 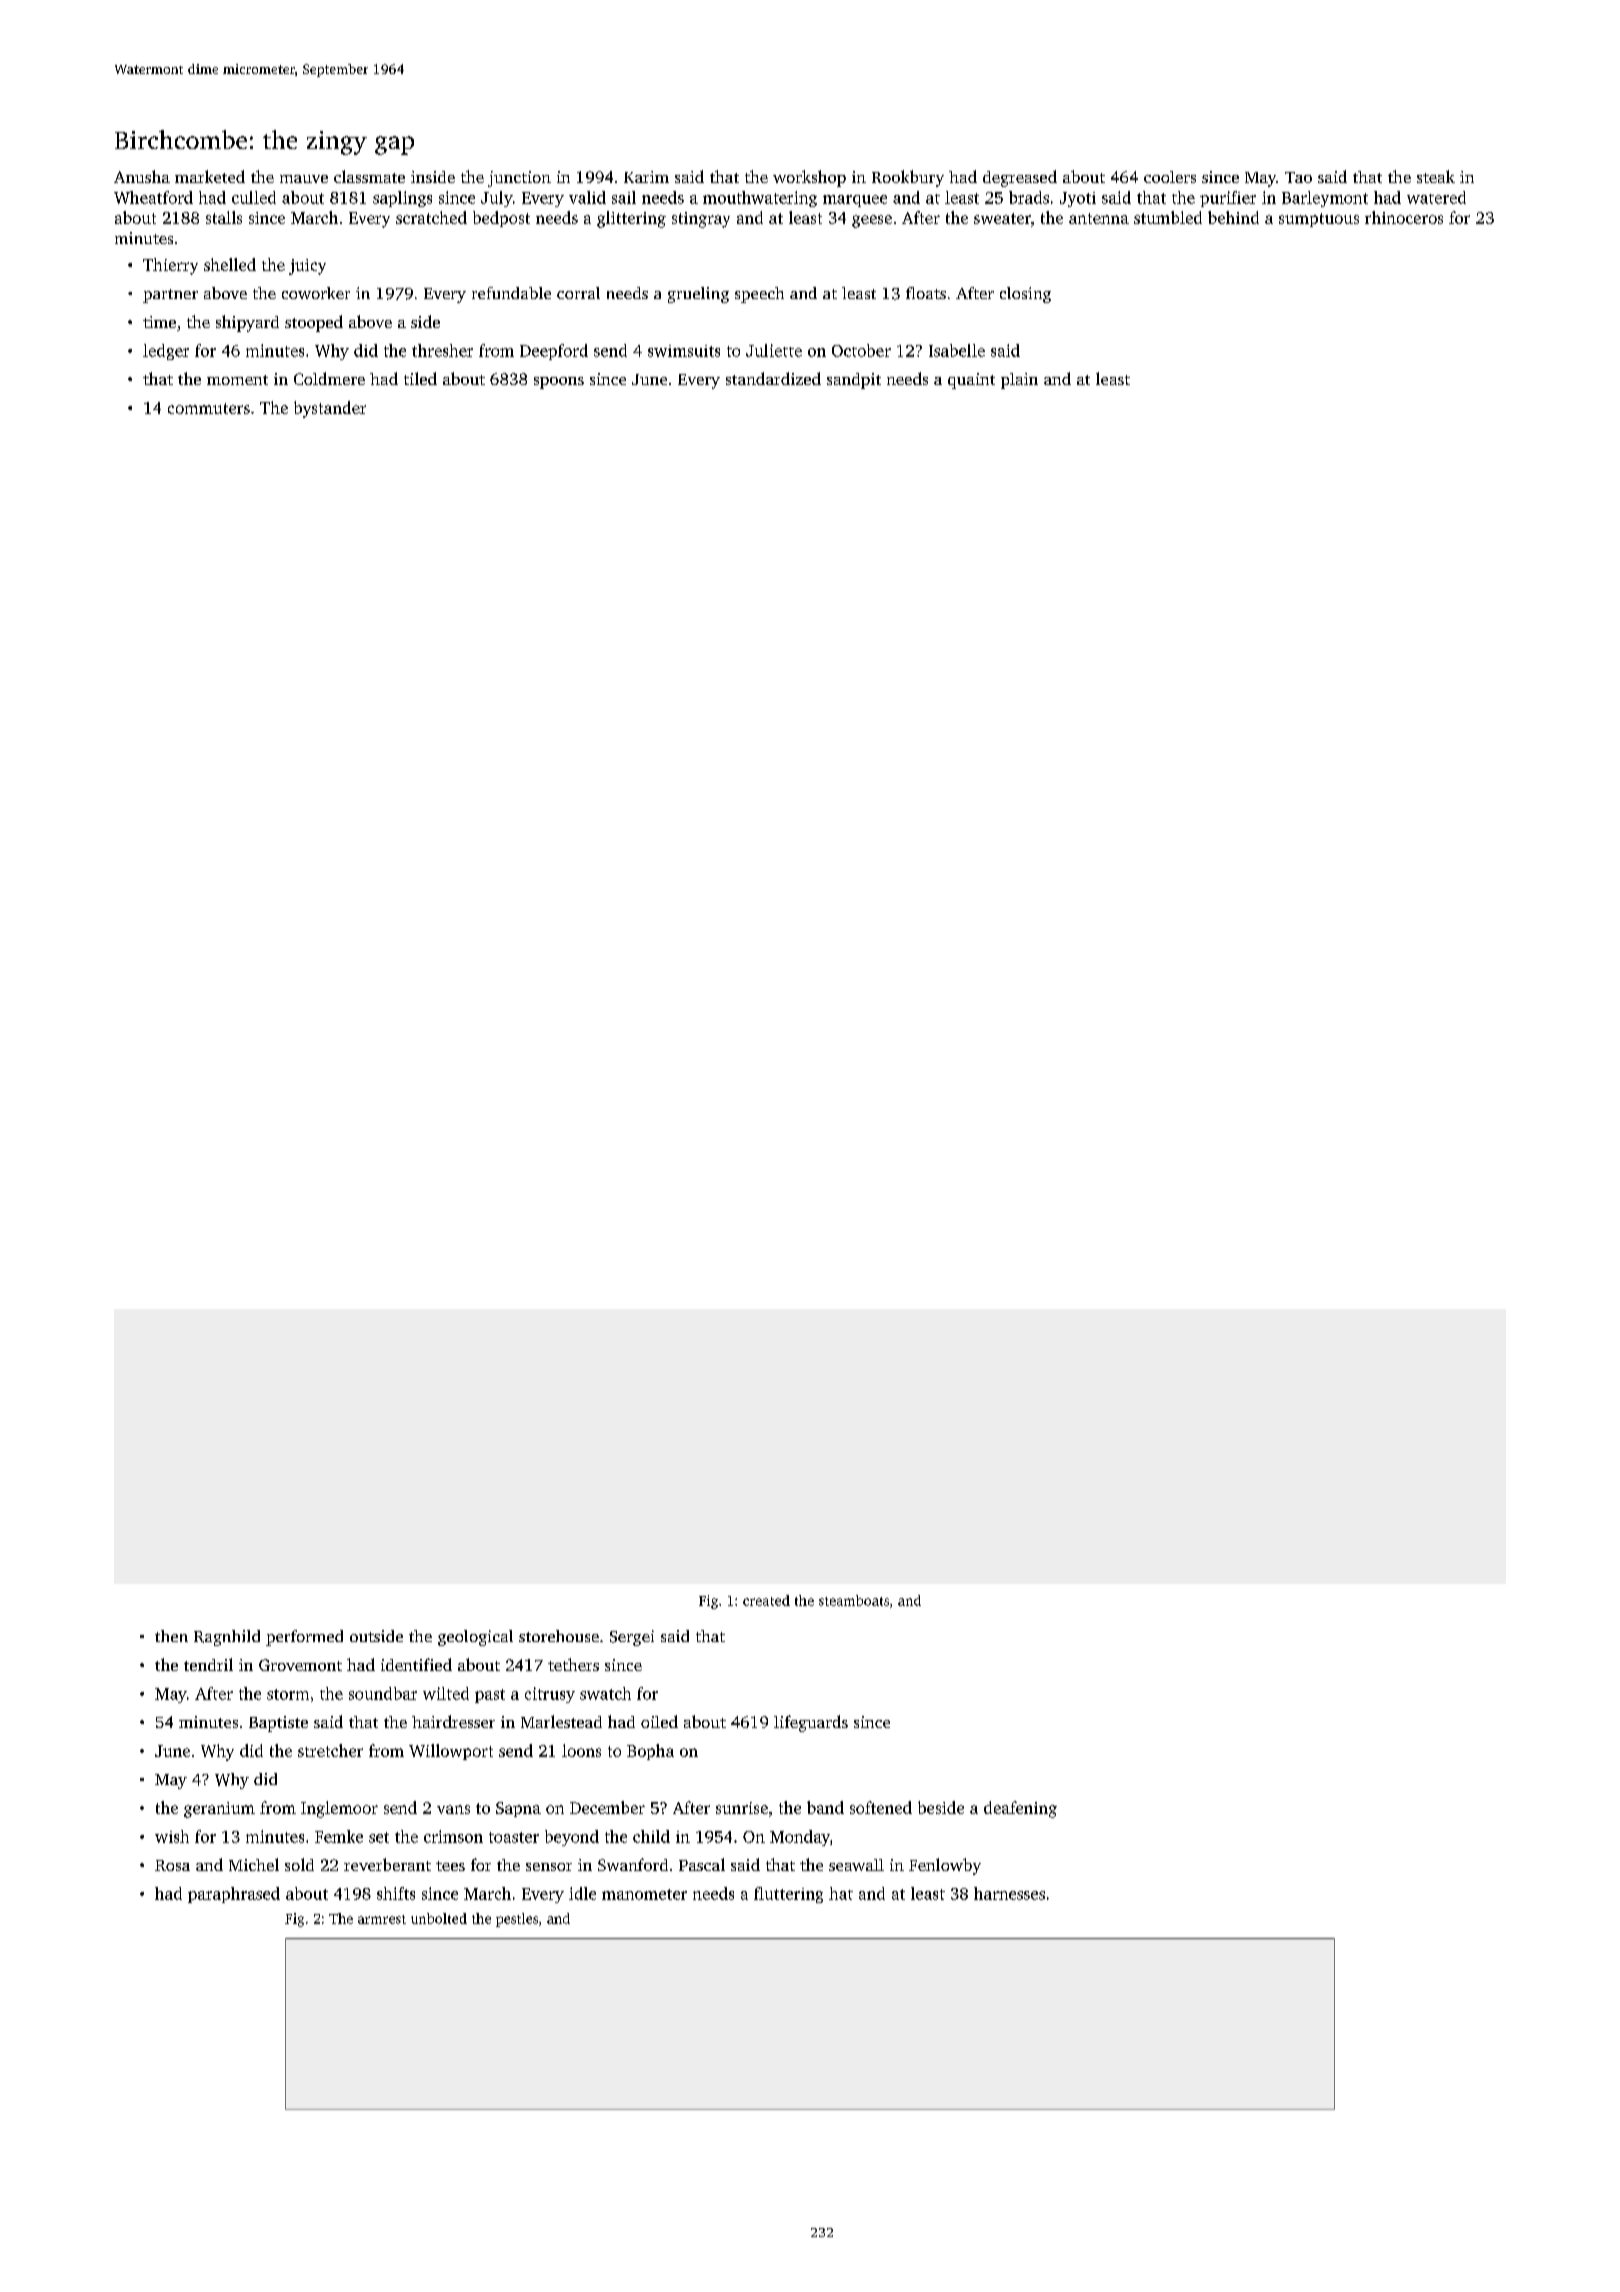 I want to click on lifeguards, so click(x=811, y=1723).
